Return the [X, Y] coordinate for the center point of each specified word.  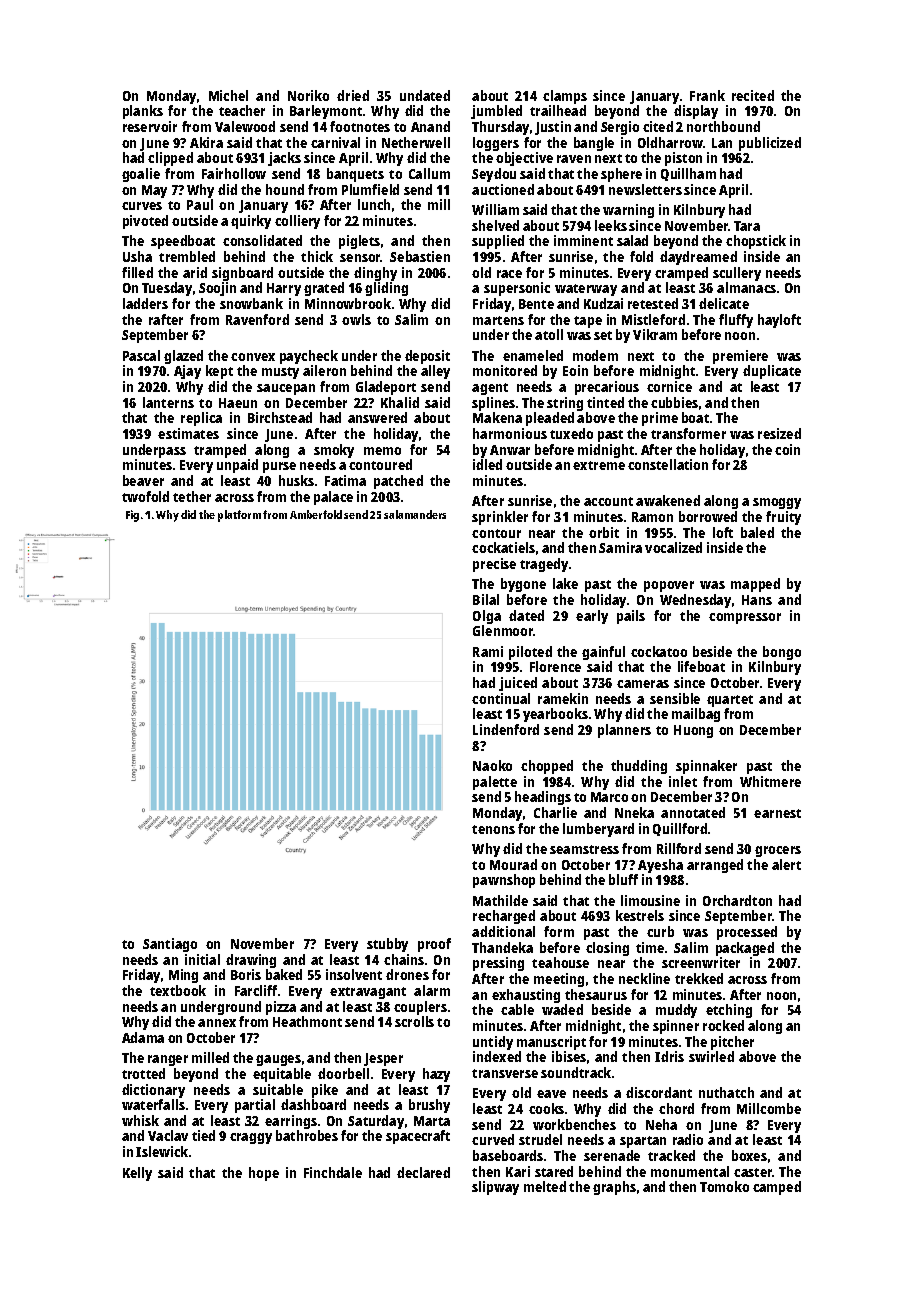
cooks [546, 1108]
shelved [495, 225]
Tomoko [724, 1186]
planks [143, 112]
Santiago [170, 945]
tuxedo [571, 433]
